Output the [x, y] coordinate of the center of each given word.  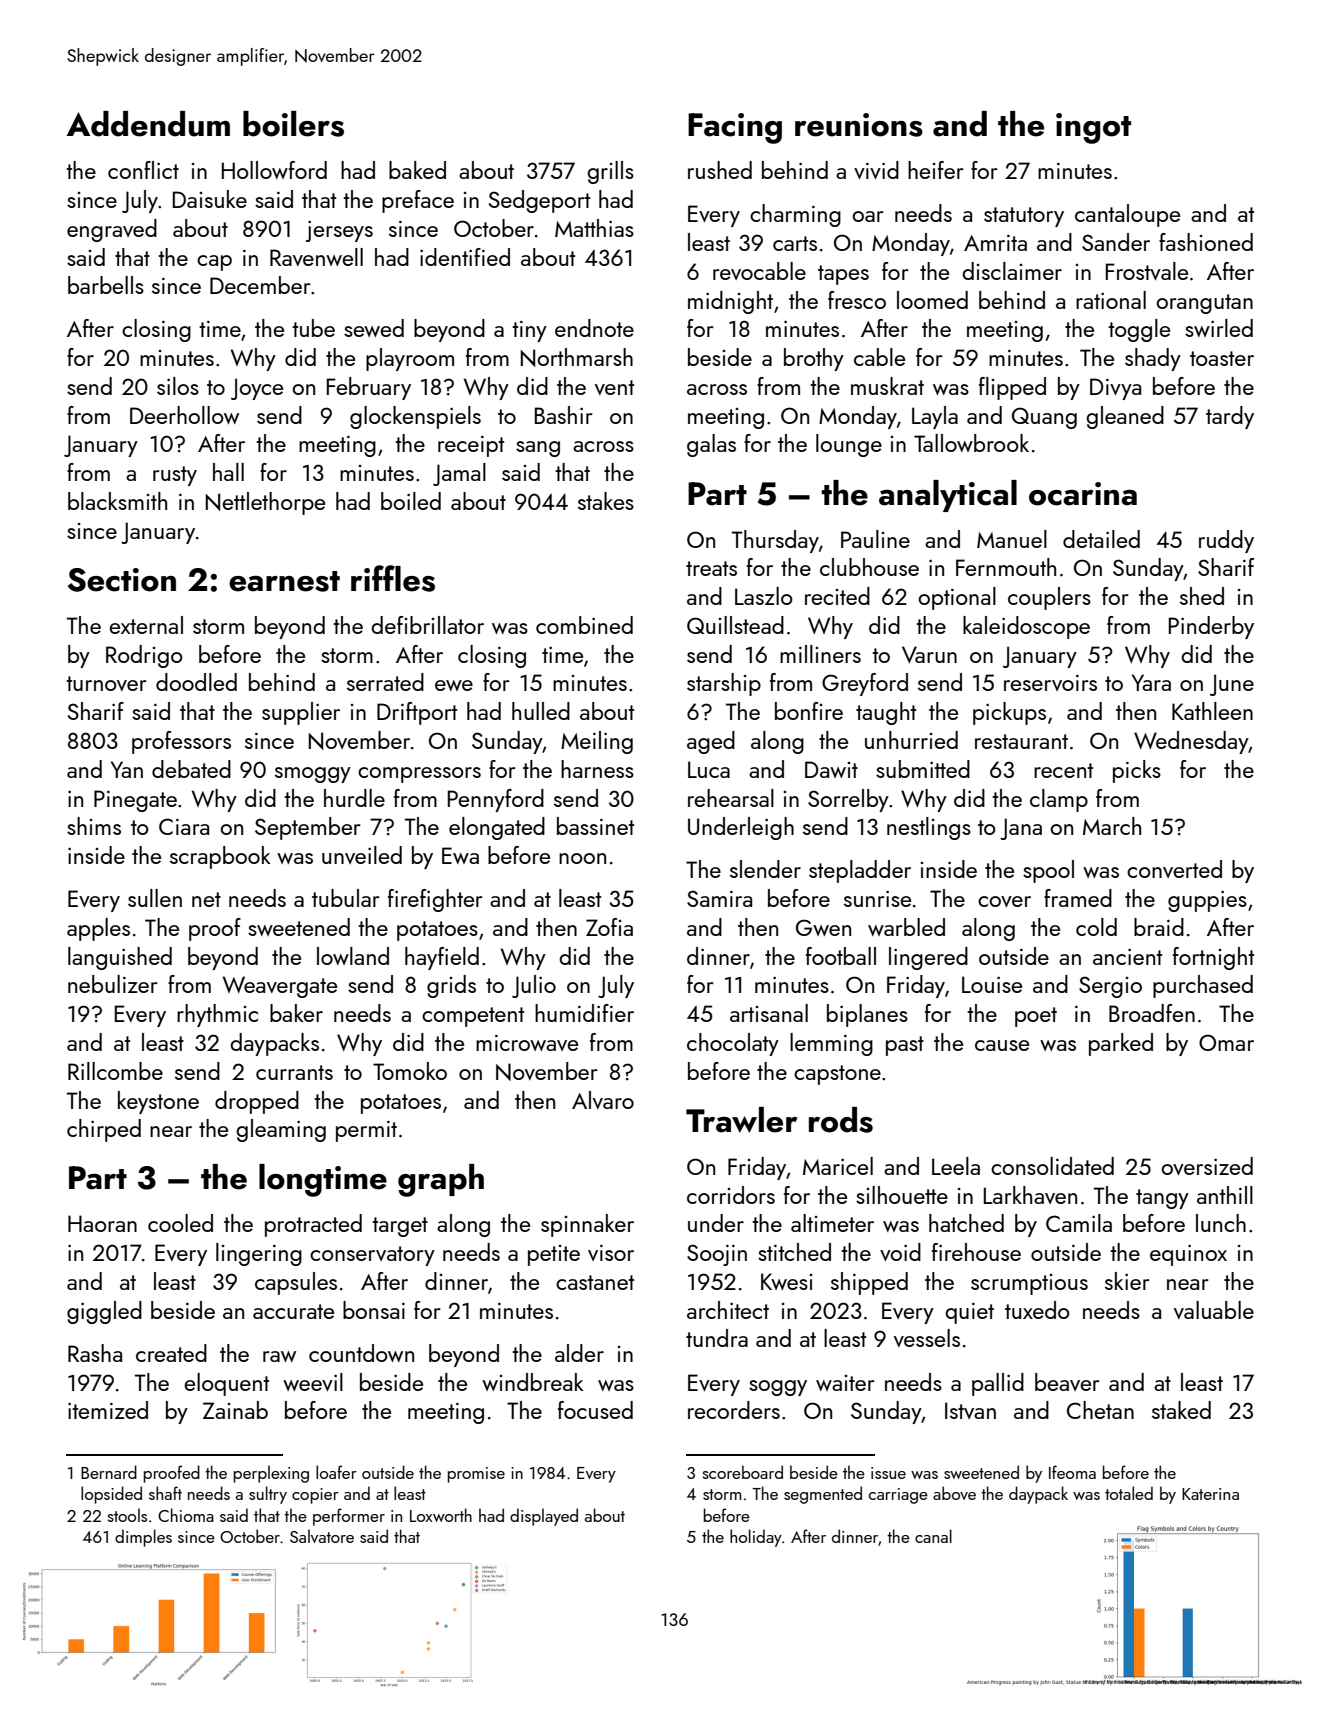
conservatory [372, 1256]
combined [584, 625]
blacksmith [117, 501]
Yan [127, 769]
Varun [929, 654]
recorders [734, 1410]
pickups [1009, 713]
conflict [143, 170]
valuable [1214, 1310]
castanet [595, 1282]
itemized [108, 1410]
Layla [935, 417]
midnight [730, 302]
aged [711, 742]
